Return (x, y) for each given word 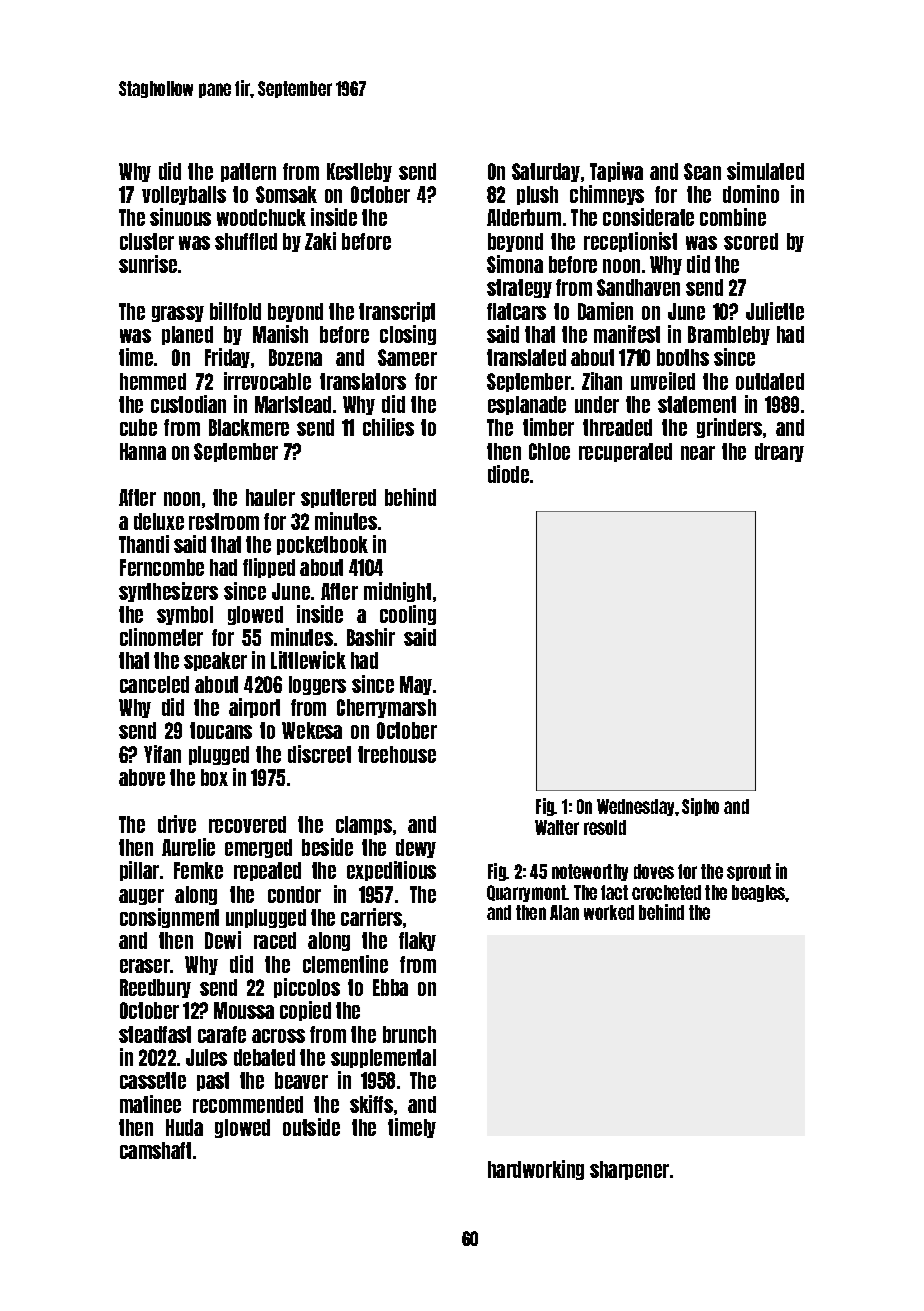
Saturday (546, 172)
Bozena (295, 357)
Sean (702, 171)
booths (683, 357)
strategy (519, 288)
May (416, 685)
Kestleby (359, 172)
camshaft (155, 1150)
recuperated (625, 452)
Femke (198, 870)
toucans (221, 730)
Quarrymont (527, 893)
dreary (779, 452)
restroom (224, 521)
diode (508, 474)
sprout (749, 872)
